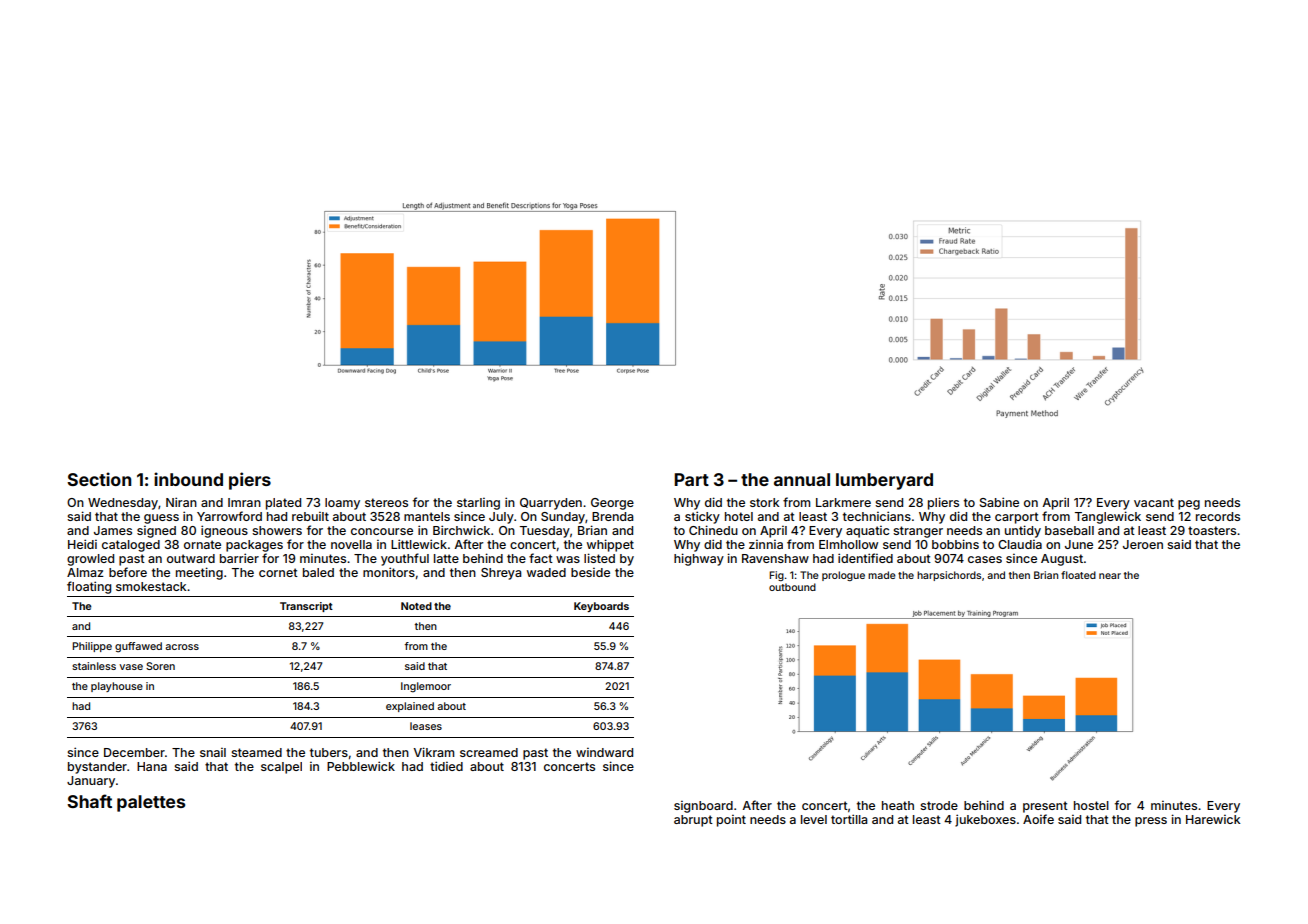 The height and width of the screenshot is (924, 1308). Describe the element at coordinates (151, 803) in the screenshot. I see `palettes` at that location.
